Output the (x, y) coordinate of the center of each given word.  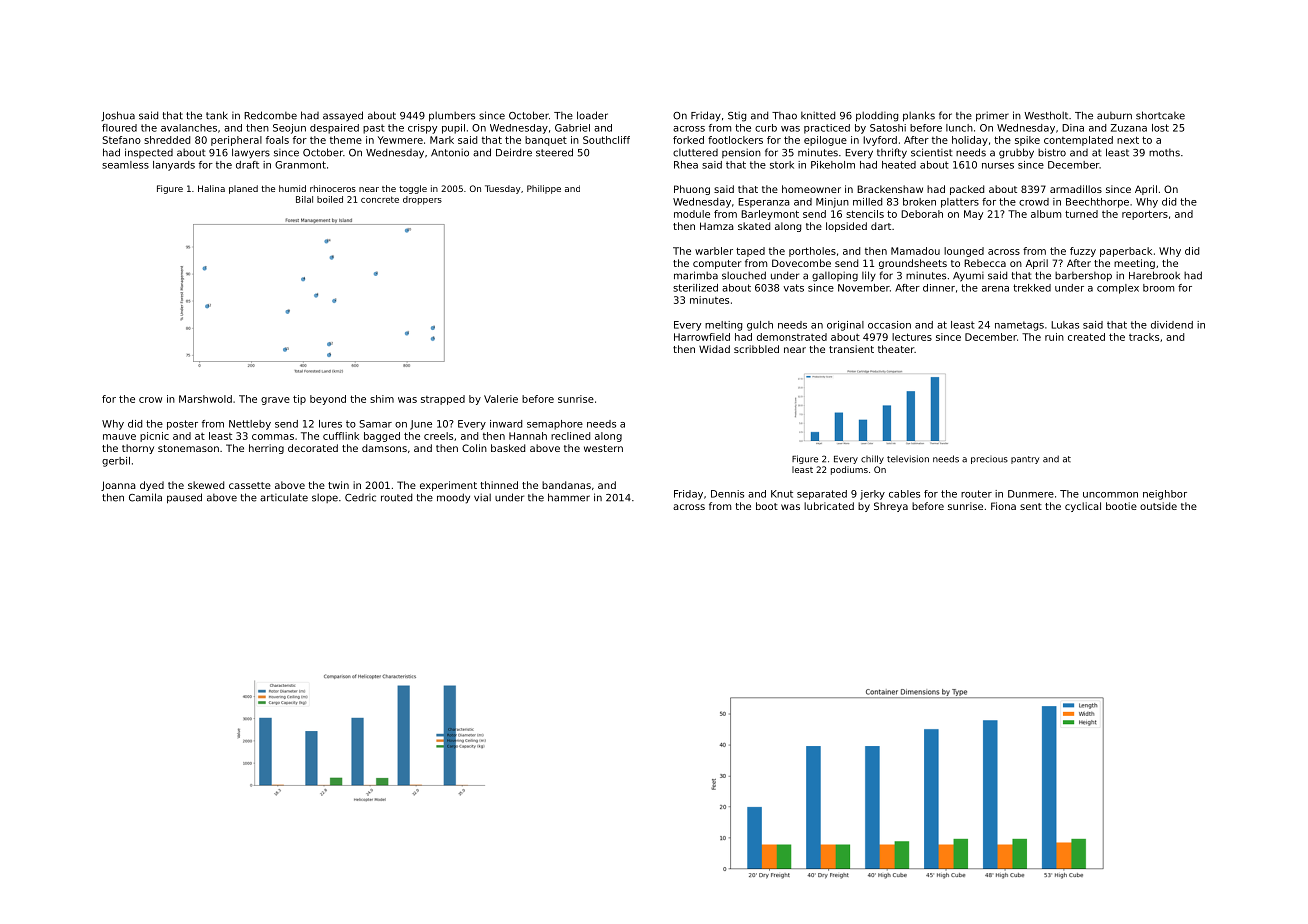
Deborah (922, 214)
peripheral (236, 141)
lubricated (829, 506)
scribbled (756, 349)
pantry (1025, 460)
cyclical (1083, 507)
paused (184, 498)
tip (299, 400)
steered (554, 152)
